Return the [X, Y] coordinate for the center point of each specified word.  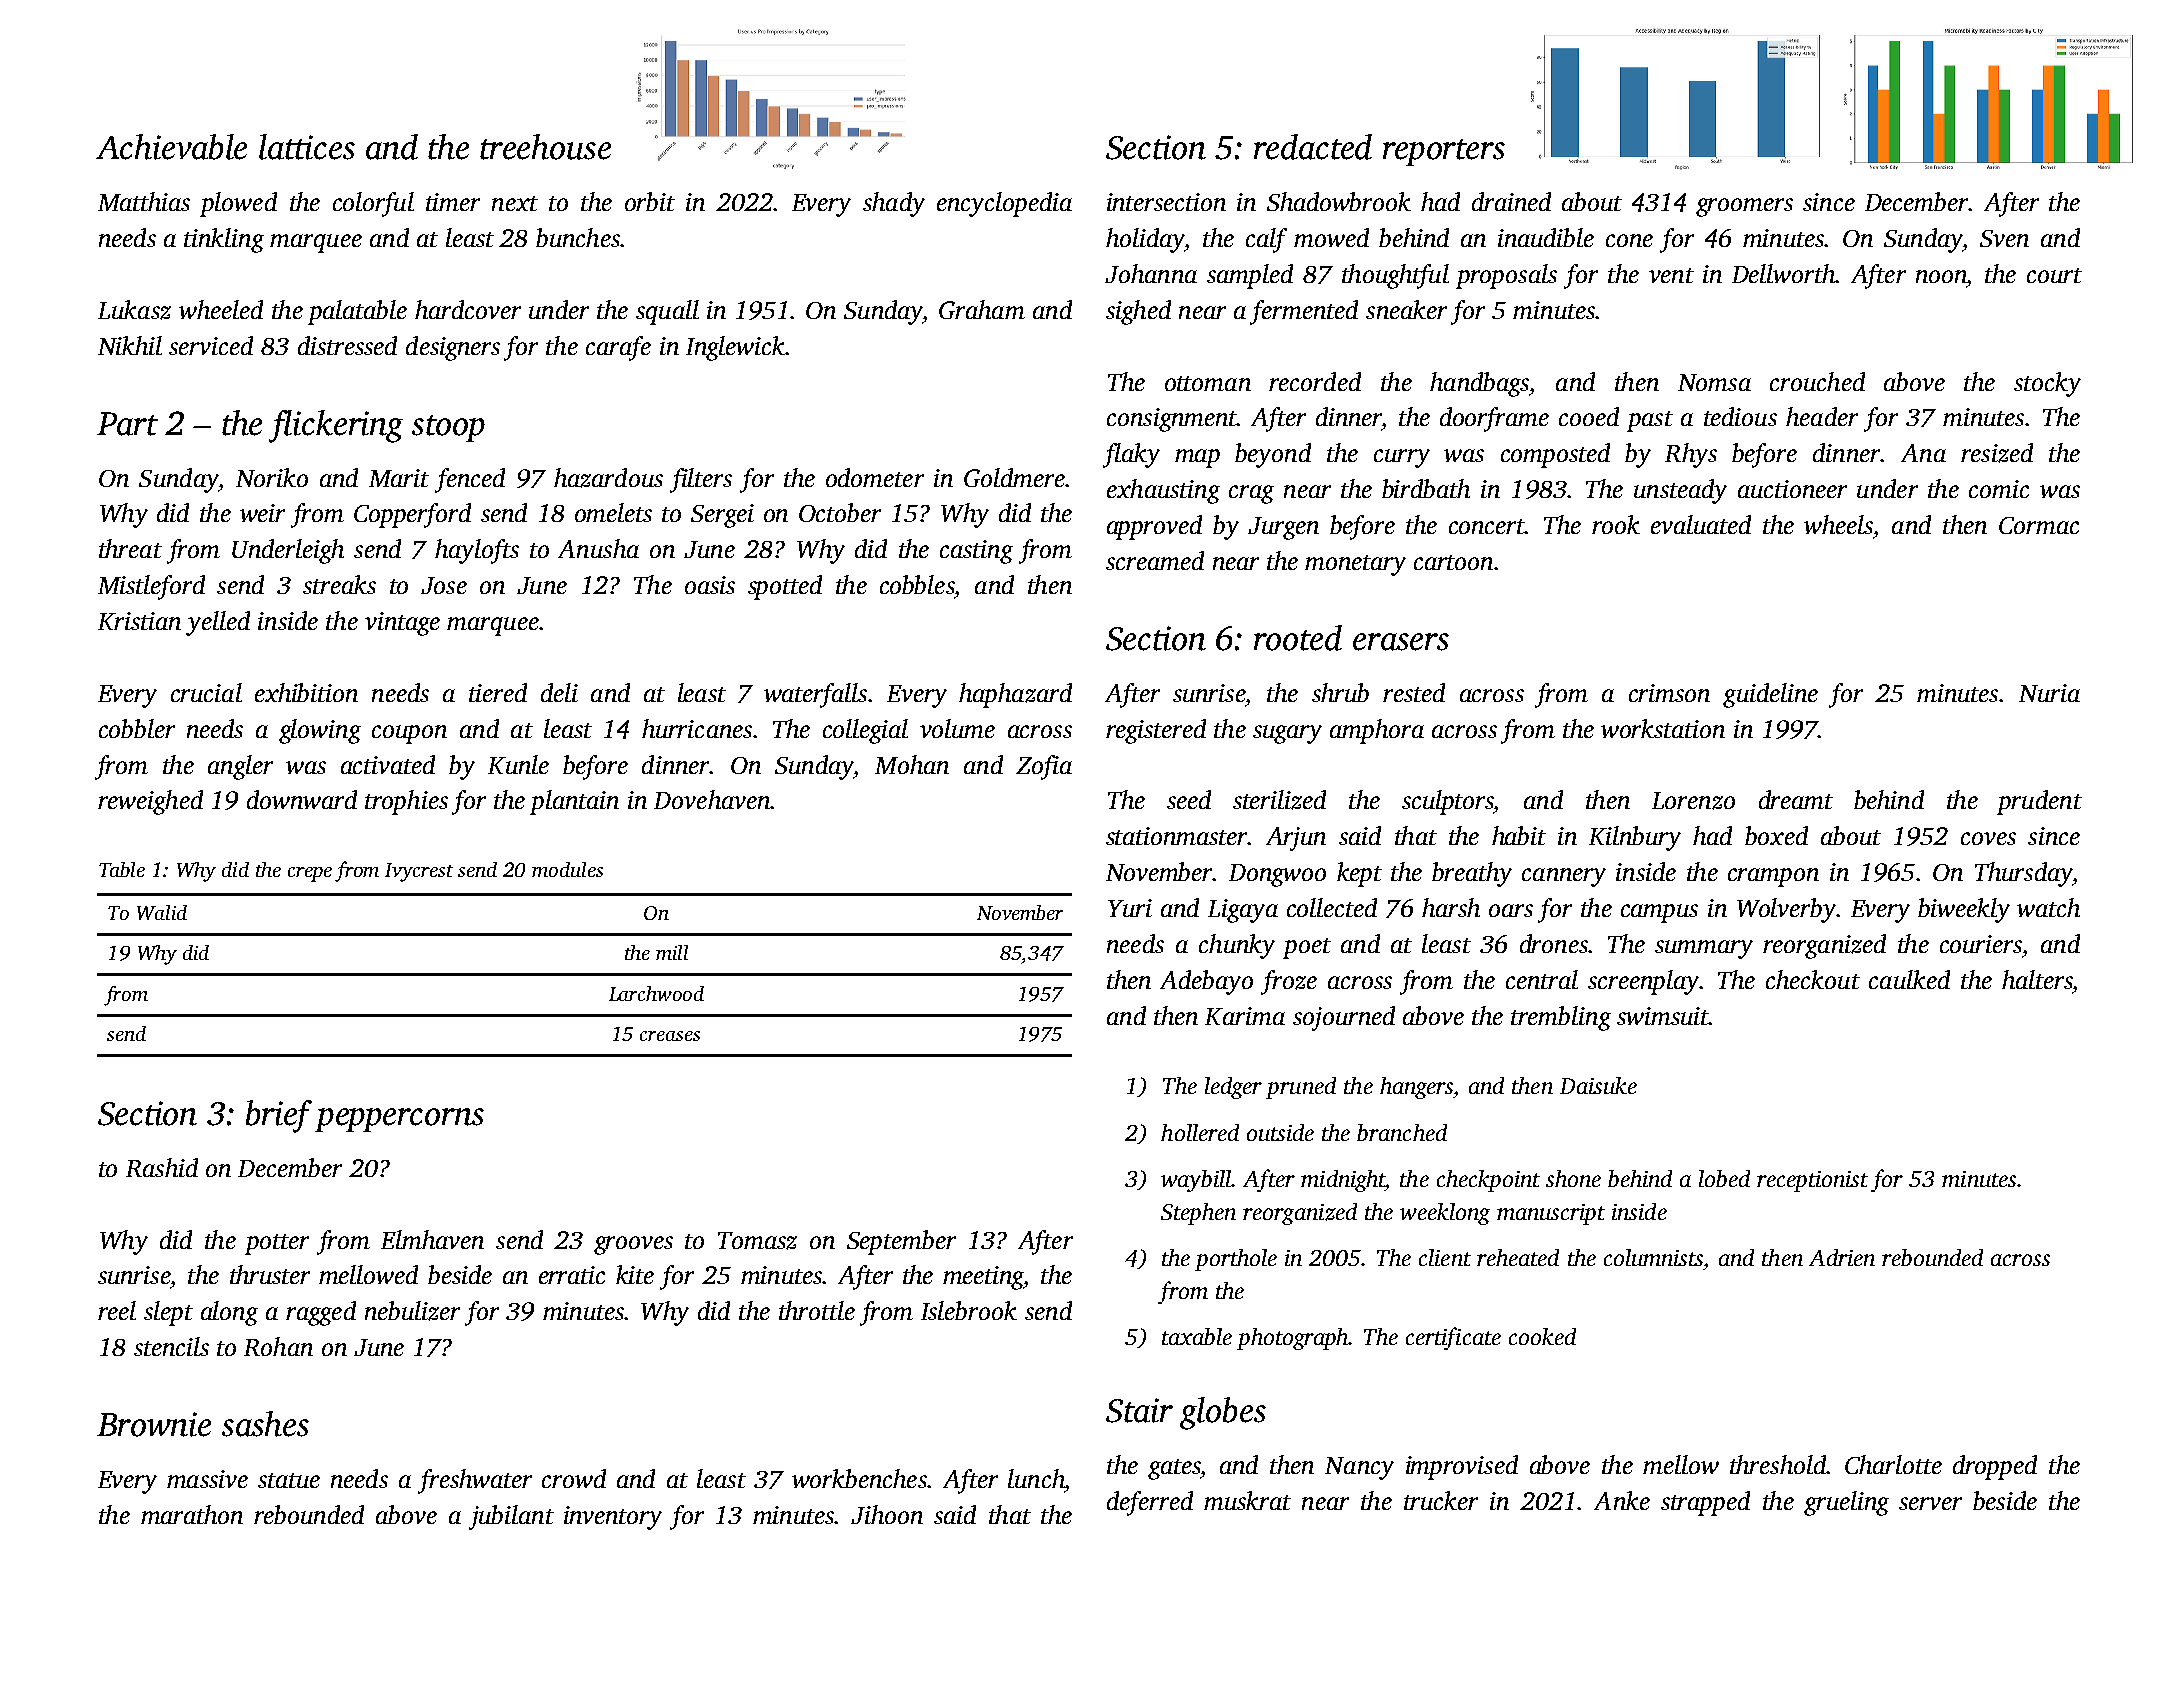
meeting [983, 1278]
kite [635, 1274]
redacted [1313, 147]
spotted [785, 587]
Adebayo [1206, 982]
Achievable [171, 147]
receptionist [1812, 1181]
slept [168, 1313]
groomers [1744, 207]
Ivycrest [419, 872]
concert [1487, 526]
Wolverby [1786, 910]
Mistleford [151, 587]
